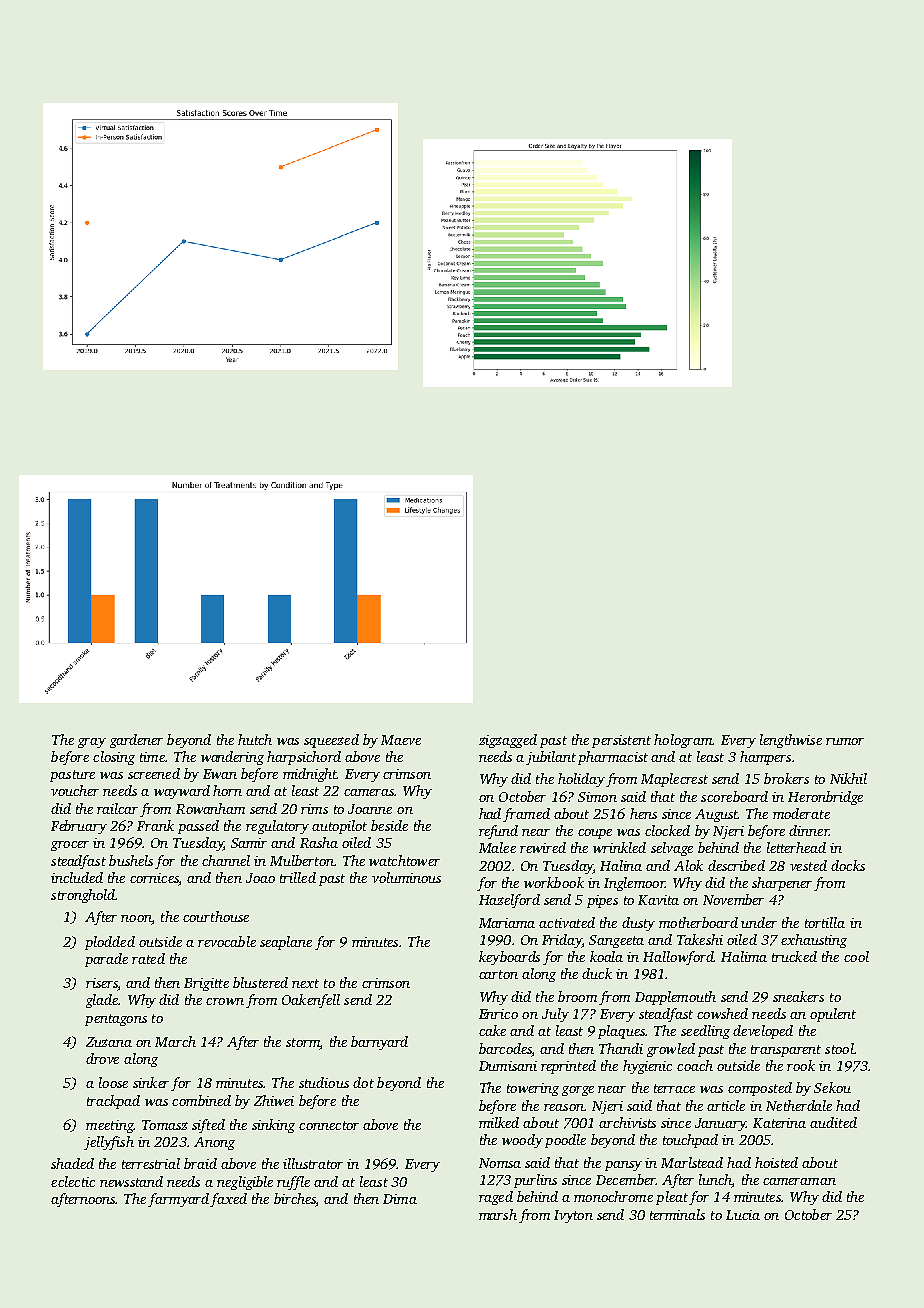 The image size is (924, 1308). What do you see at coordinates (226, 860) in the image?
I see `channel` at bounding box center [226, 860].
